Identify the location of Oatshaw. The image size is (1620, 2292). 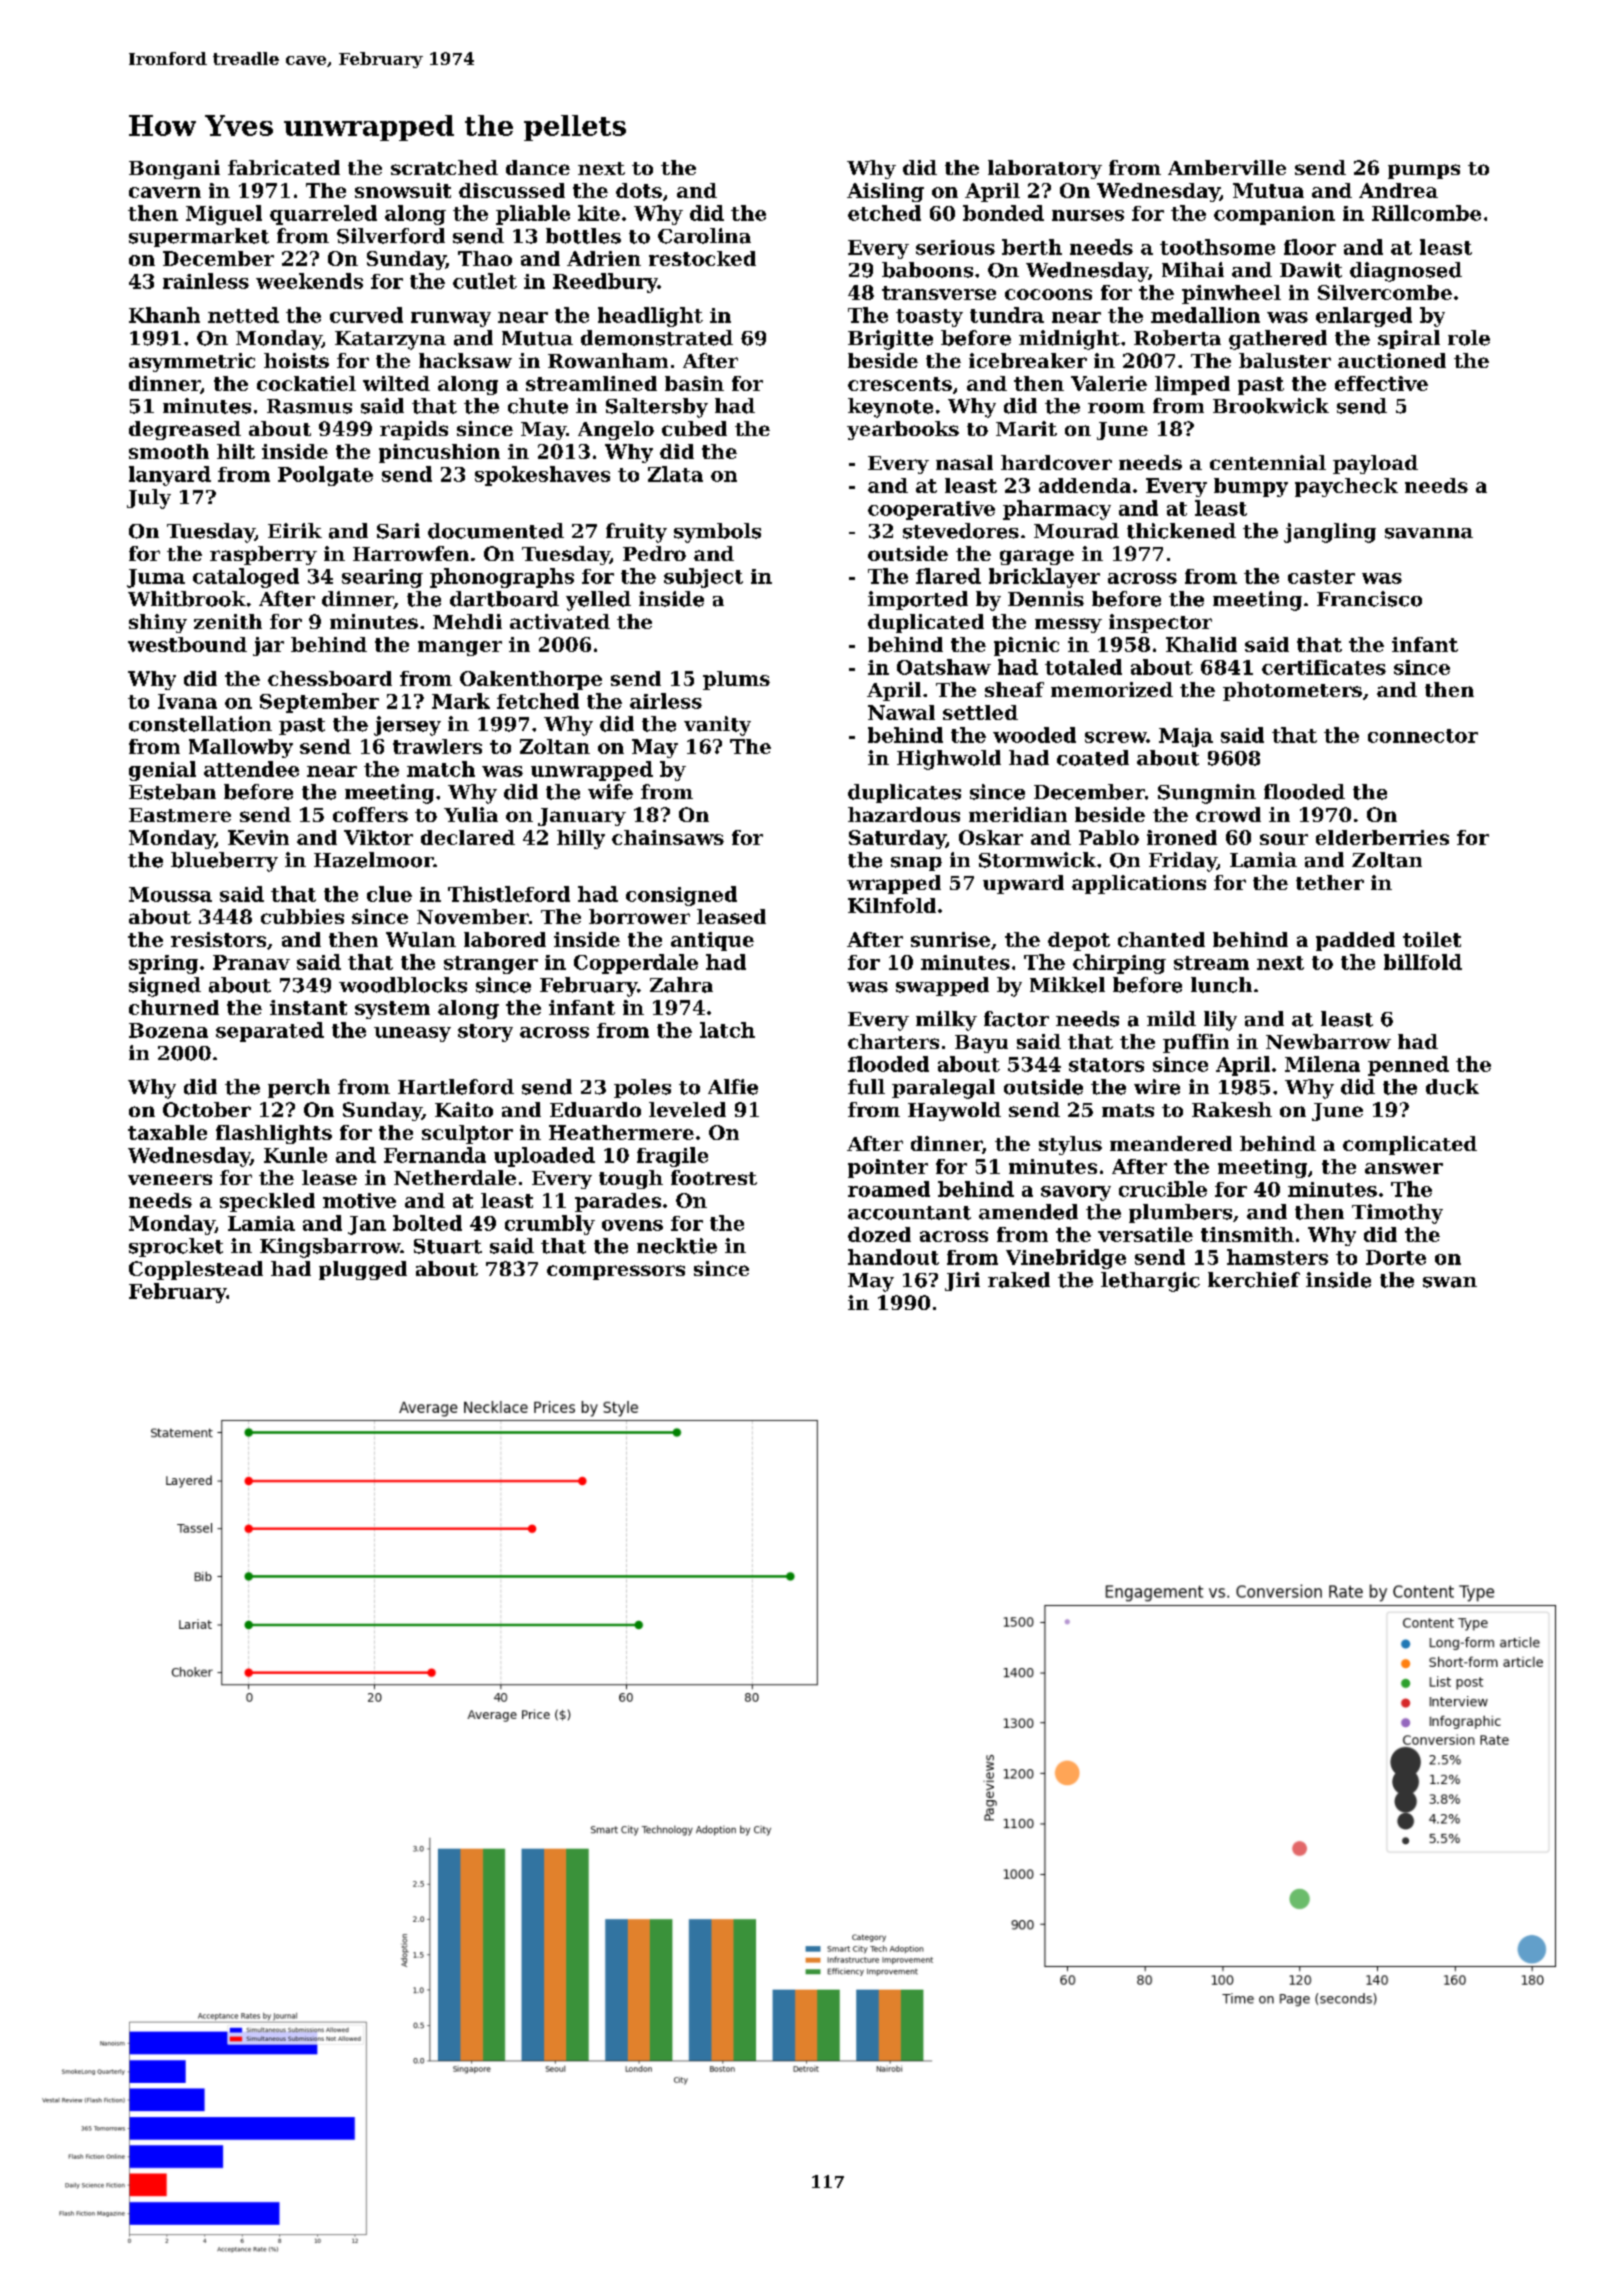
(944, 667).
